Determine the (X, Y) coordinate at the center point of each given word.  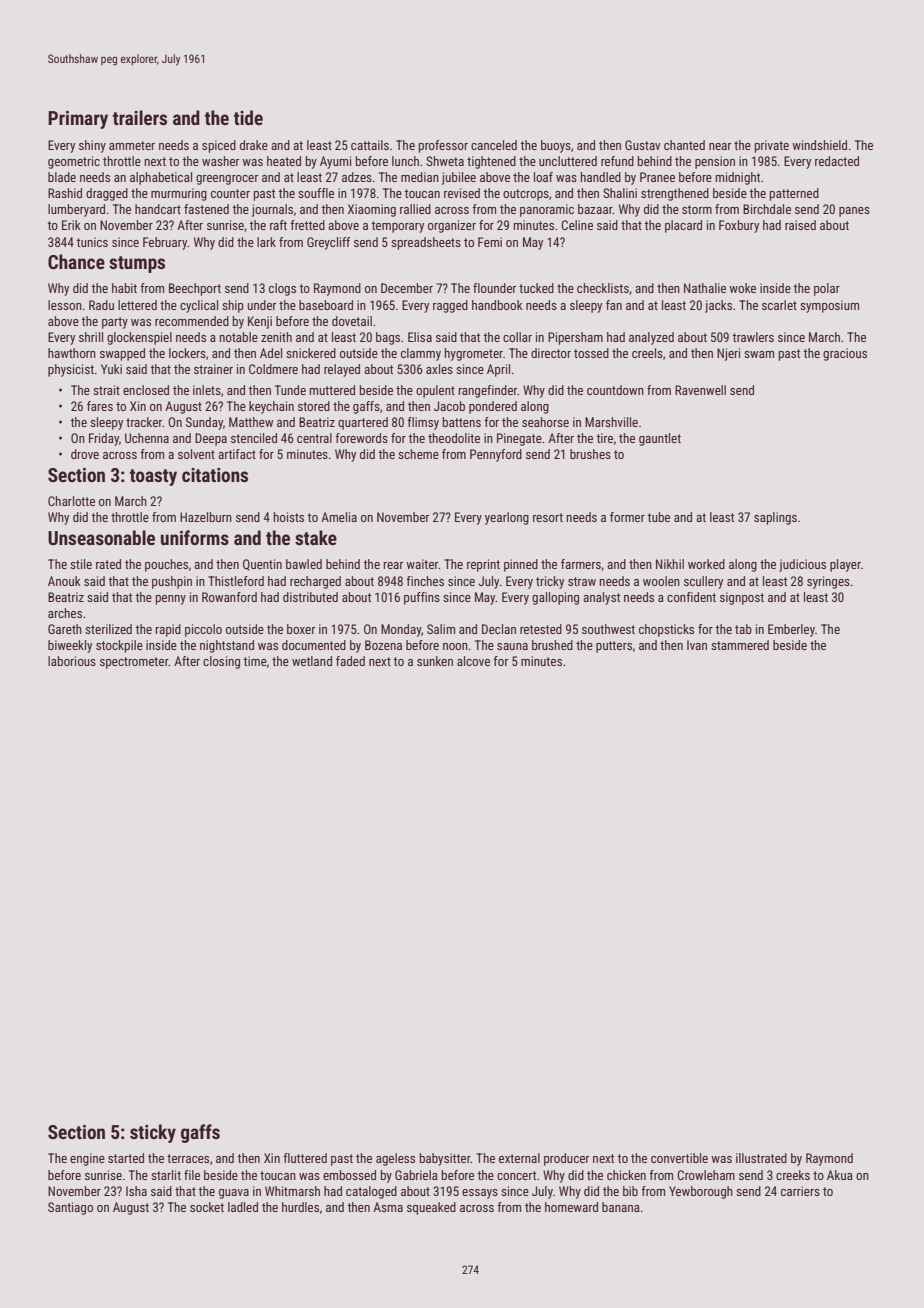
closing (221, 662)
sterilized (108, 629)
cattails (370, 145)
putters (614, 647)
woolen (661, 581)
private (772, 146)
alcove (473, 661)
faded (350, 661)
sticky (153, 1133)
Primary (78, 120)
